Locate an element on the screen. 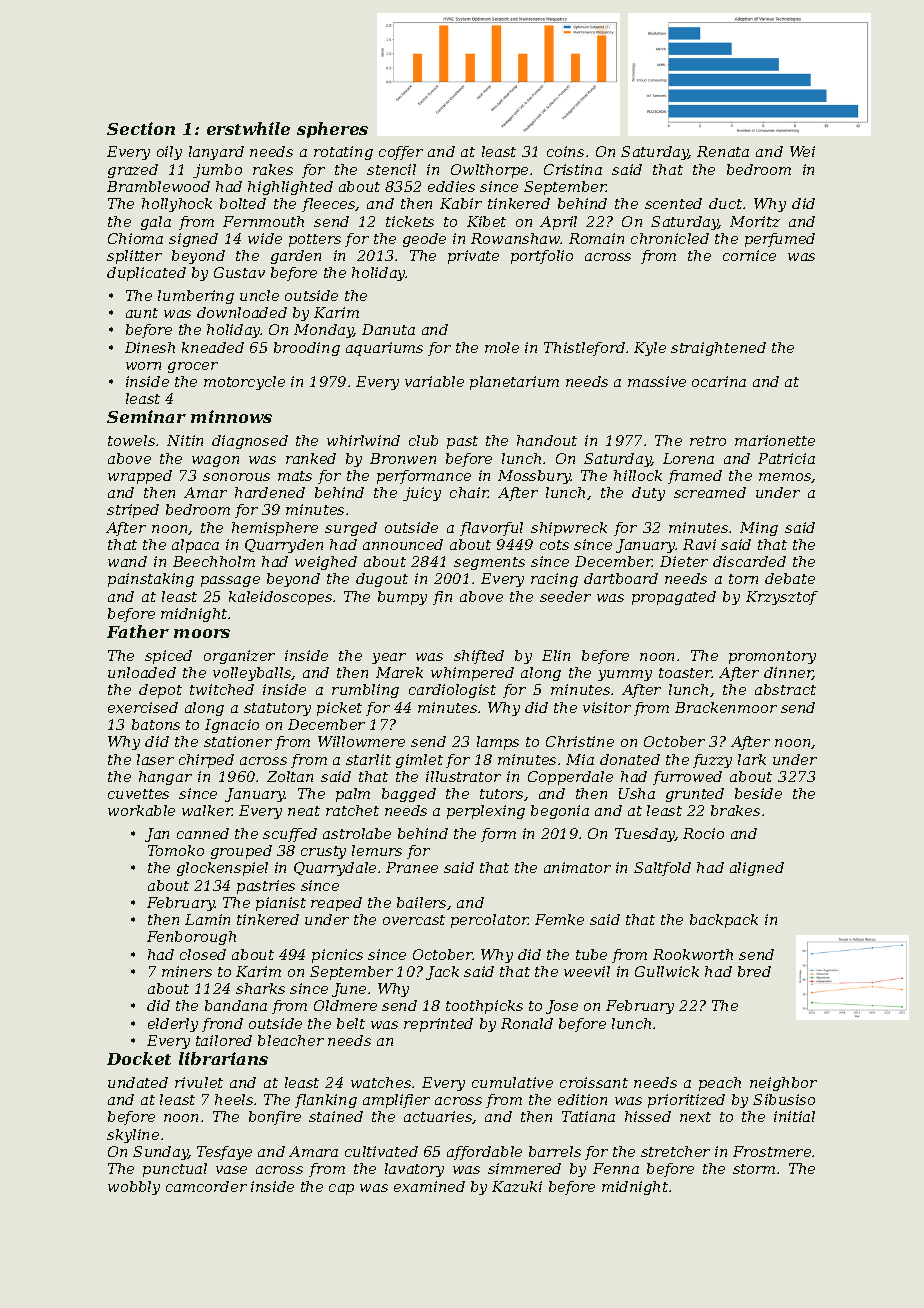  hangar is located at coordinates (165, 778).
